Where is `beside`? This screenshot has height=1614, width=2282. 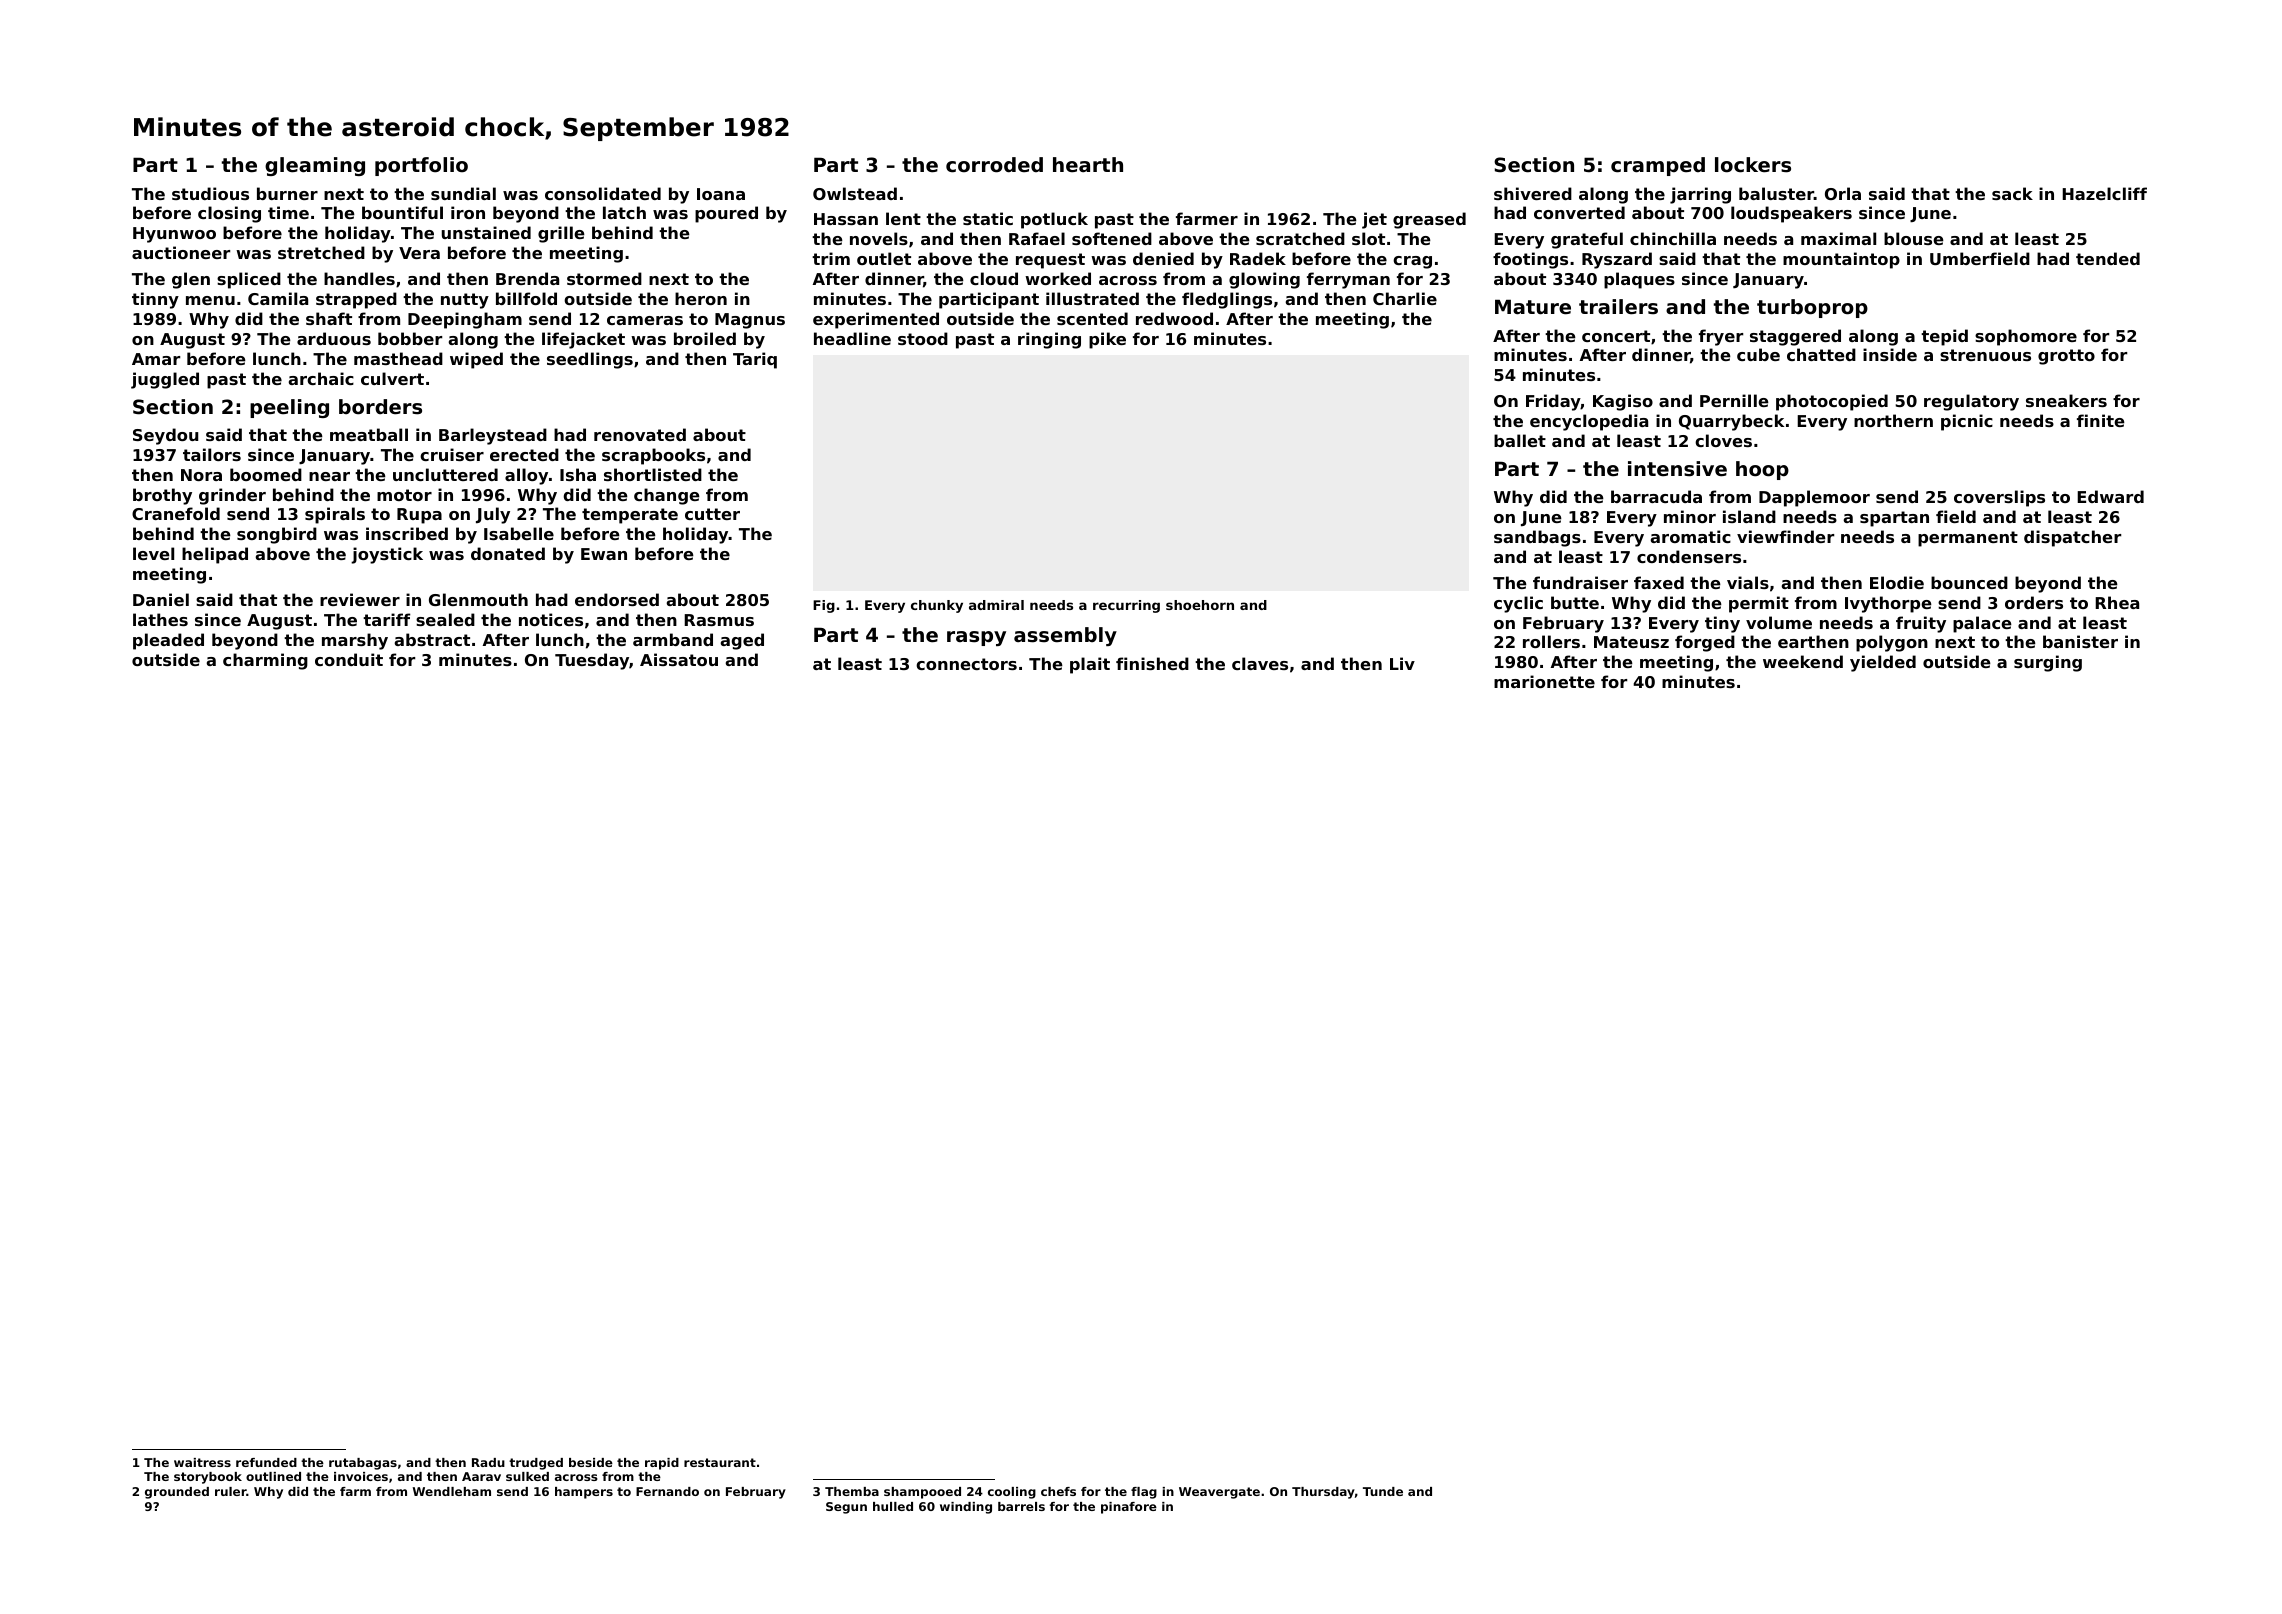 beside is located at coordinates (591, 1462).
